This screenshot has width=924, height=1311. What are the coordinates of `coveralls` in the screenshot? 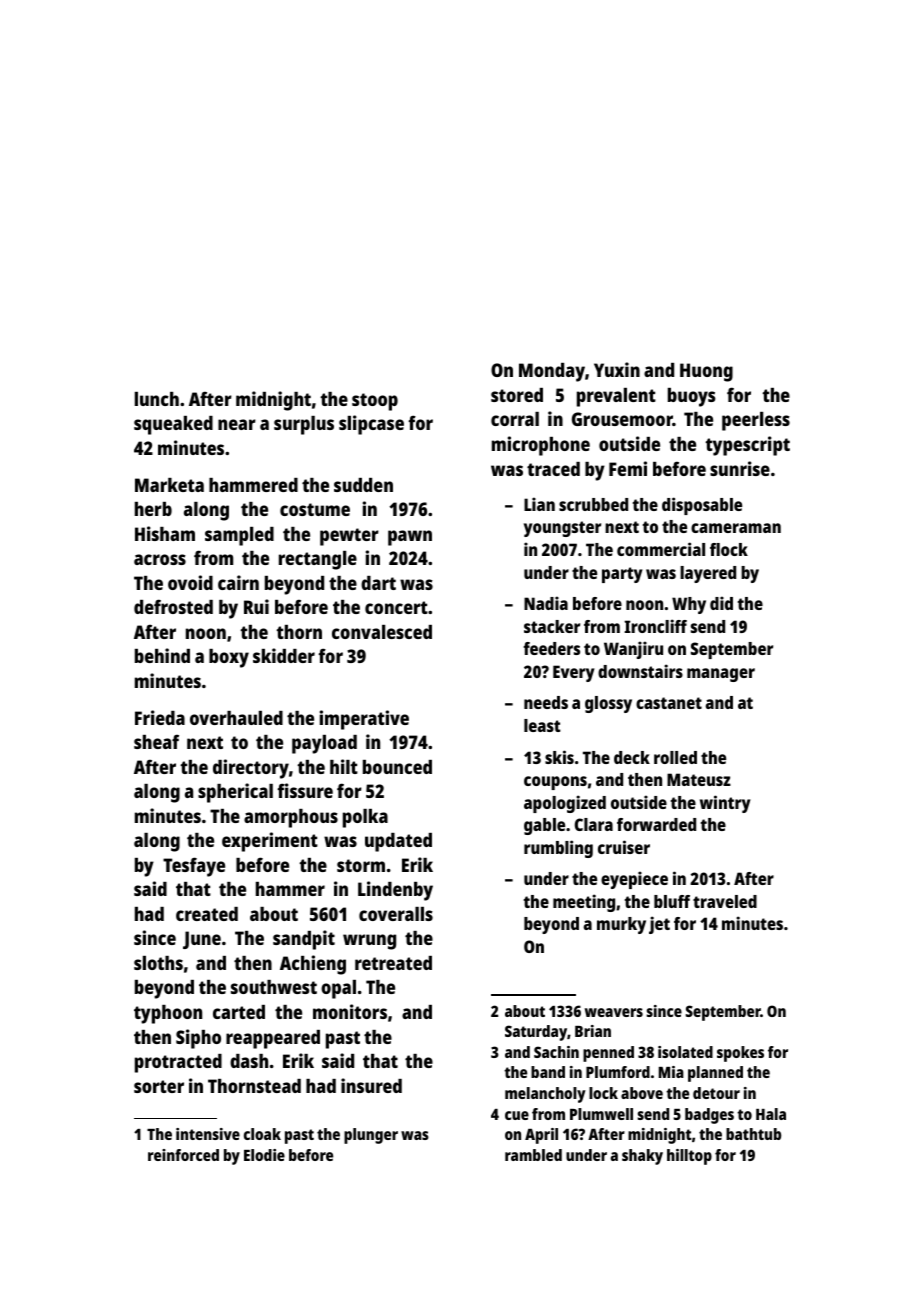 It's located at (396, 914).
